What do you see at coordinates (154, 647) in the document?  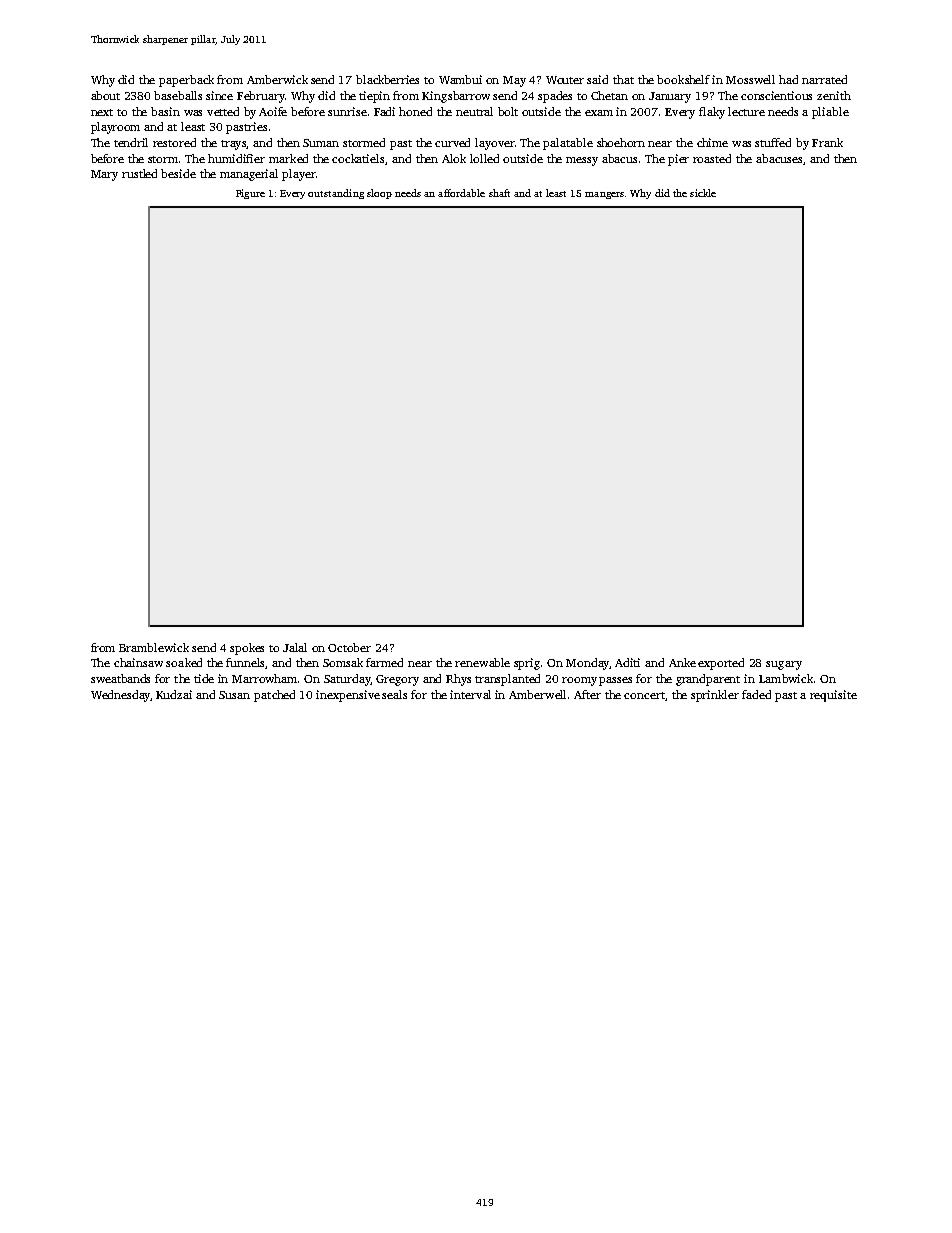 I see `Bramblewick` at bounding box center [154, 647].
